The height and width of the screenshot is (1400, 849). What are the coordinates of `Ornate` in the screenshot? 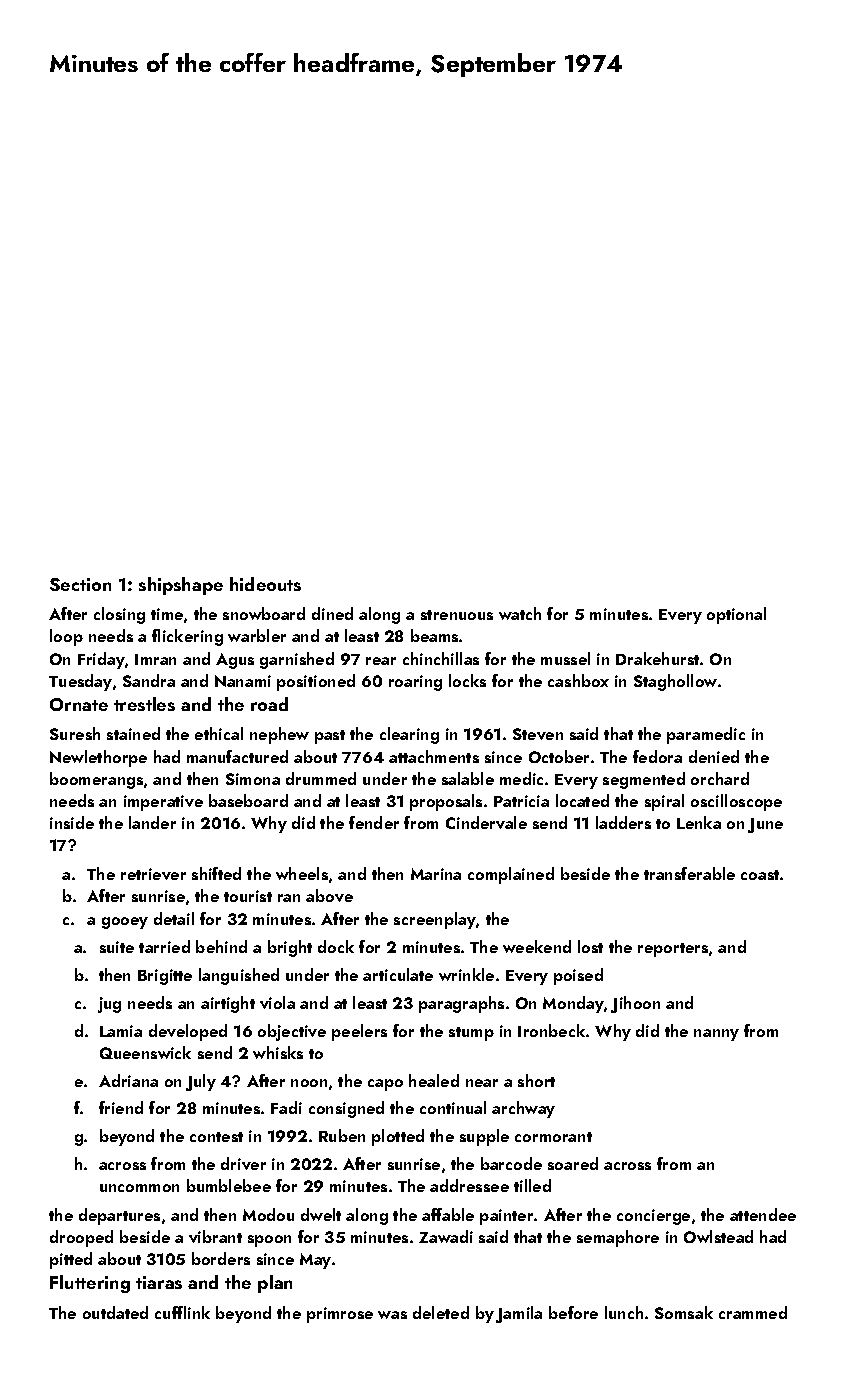 It's located at (79, 704).
